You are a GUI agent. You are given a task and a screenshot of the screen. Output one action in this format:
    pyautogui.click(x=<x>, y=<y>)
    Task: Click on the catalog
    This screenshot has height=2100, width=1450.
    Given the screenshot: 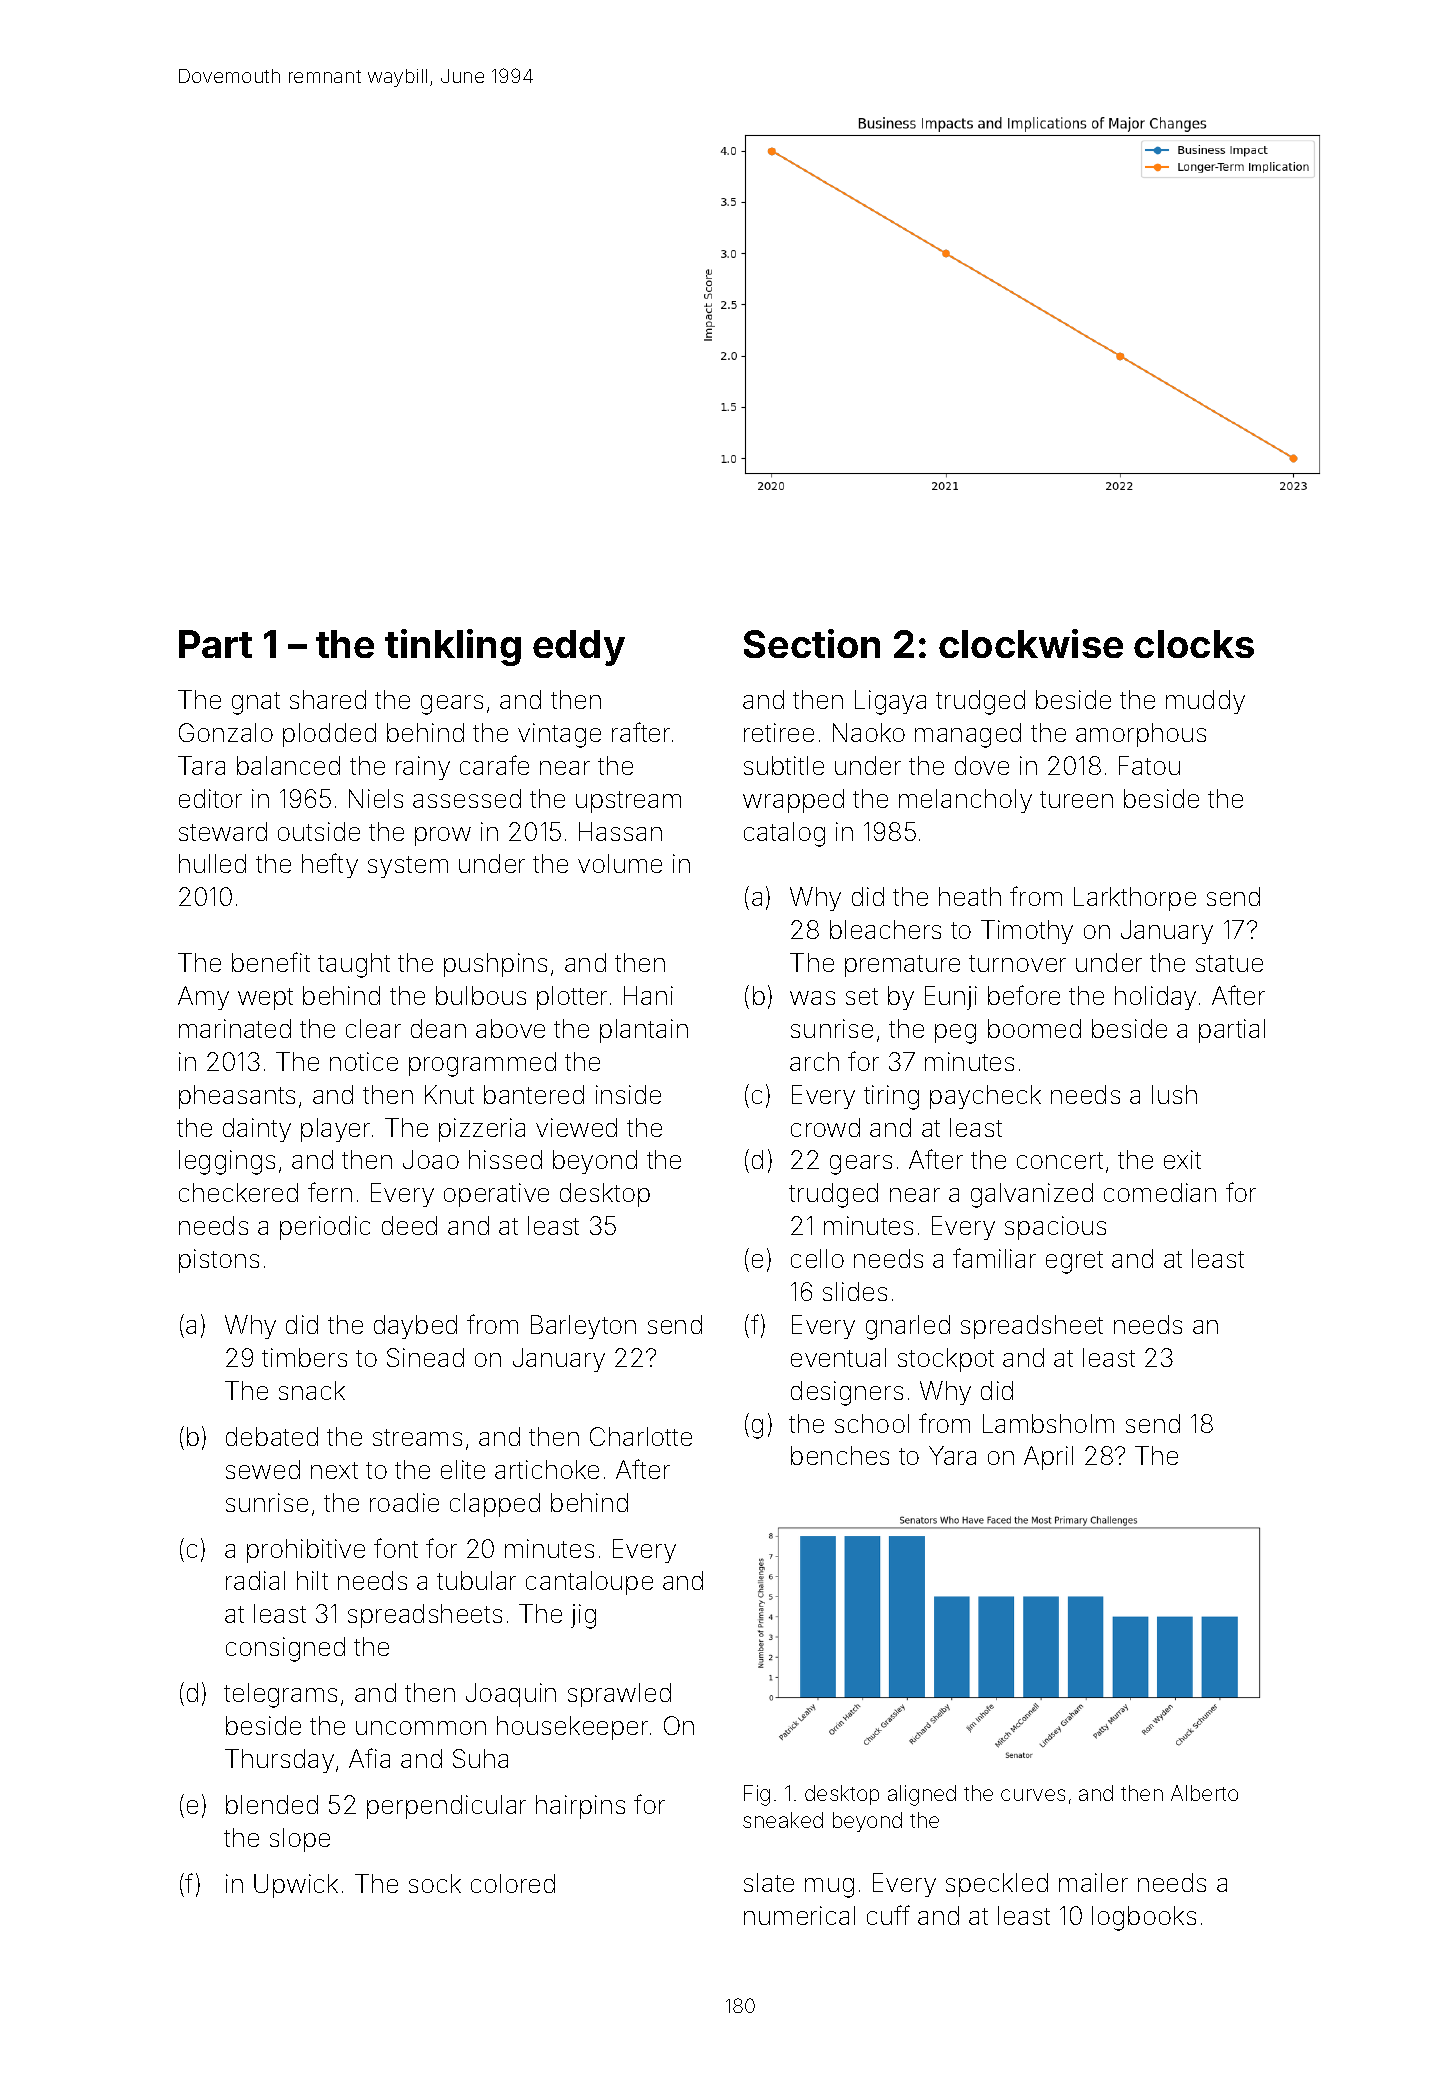 What is the action you would take?
    pyautogui.click(x=784, y=834)
